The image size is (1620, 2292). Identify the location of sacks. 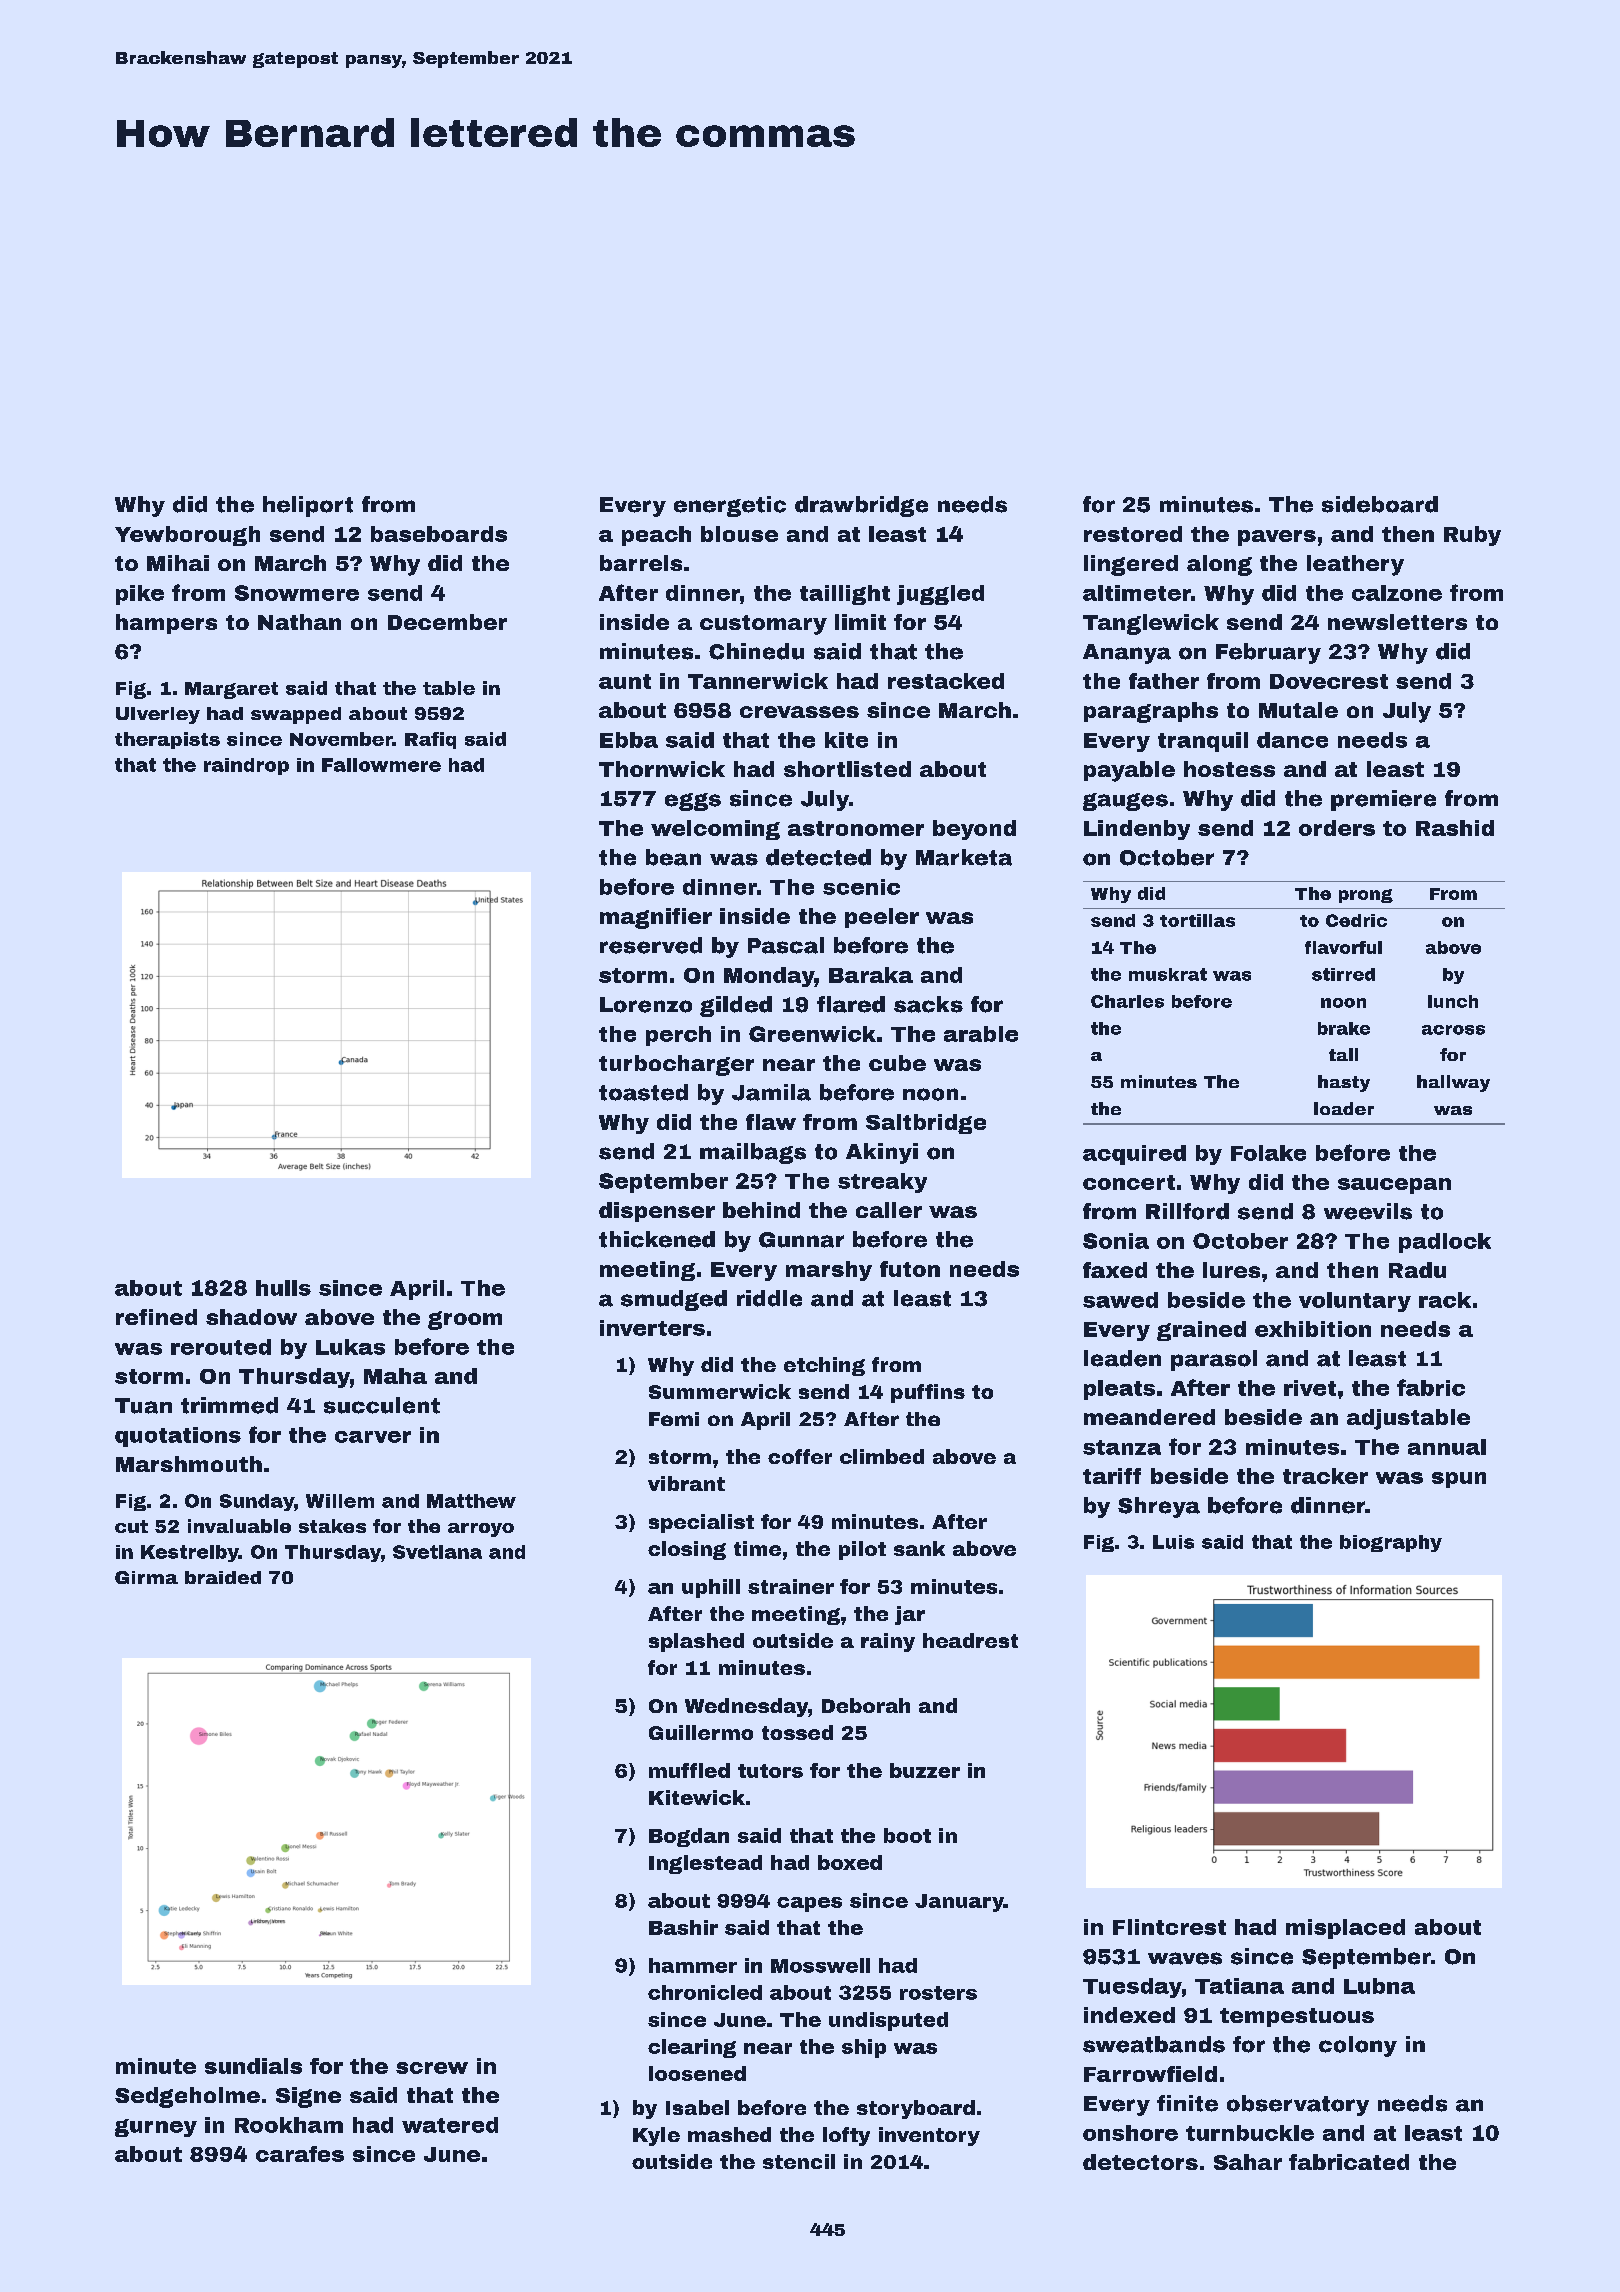
(928, 1004).
